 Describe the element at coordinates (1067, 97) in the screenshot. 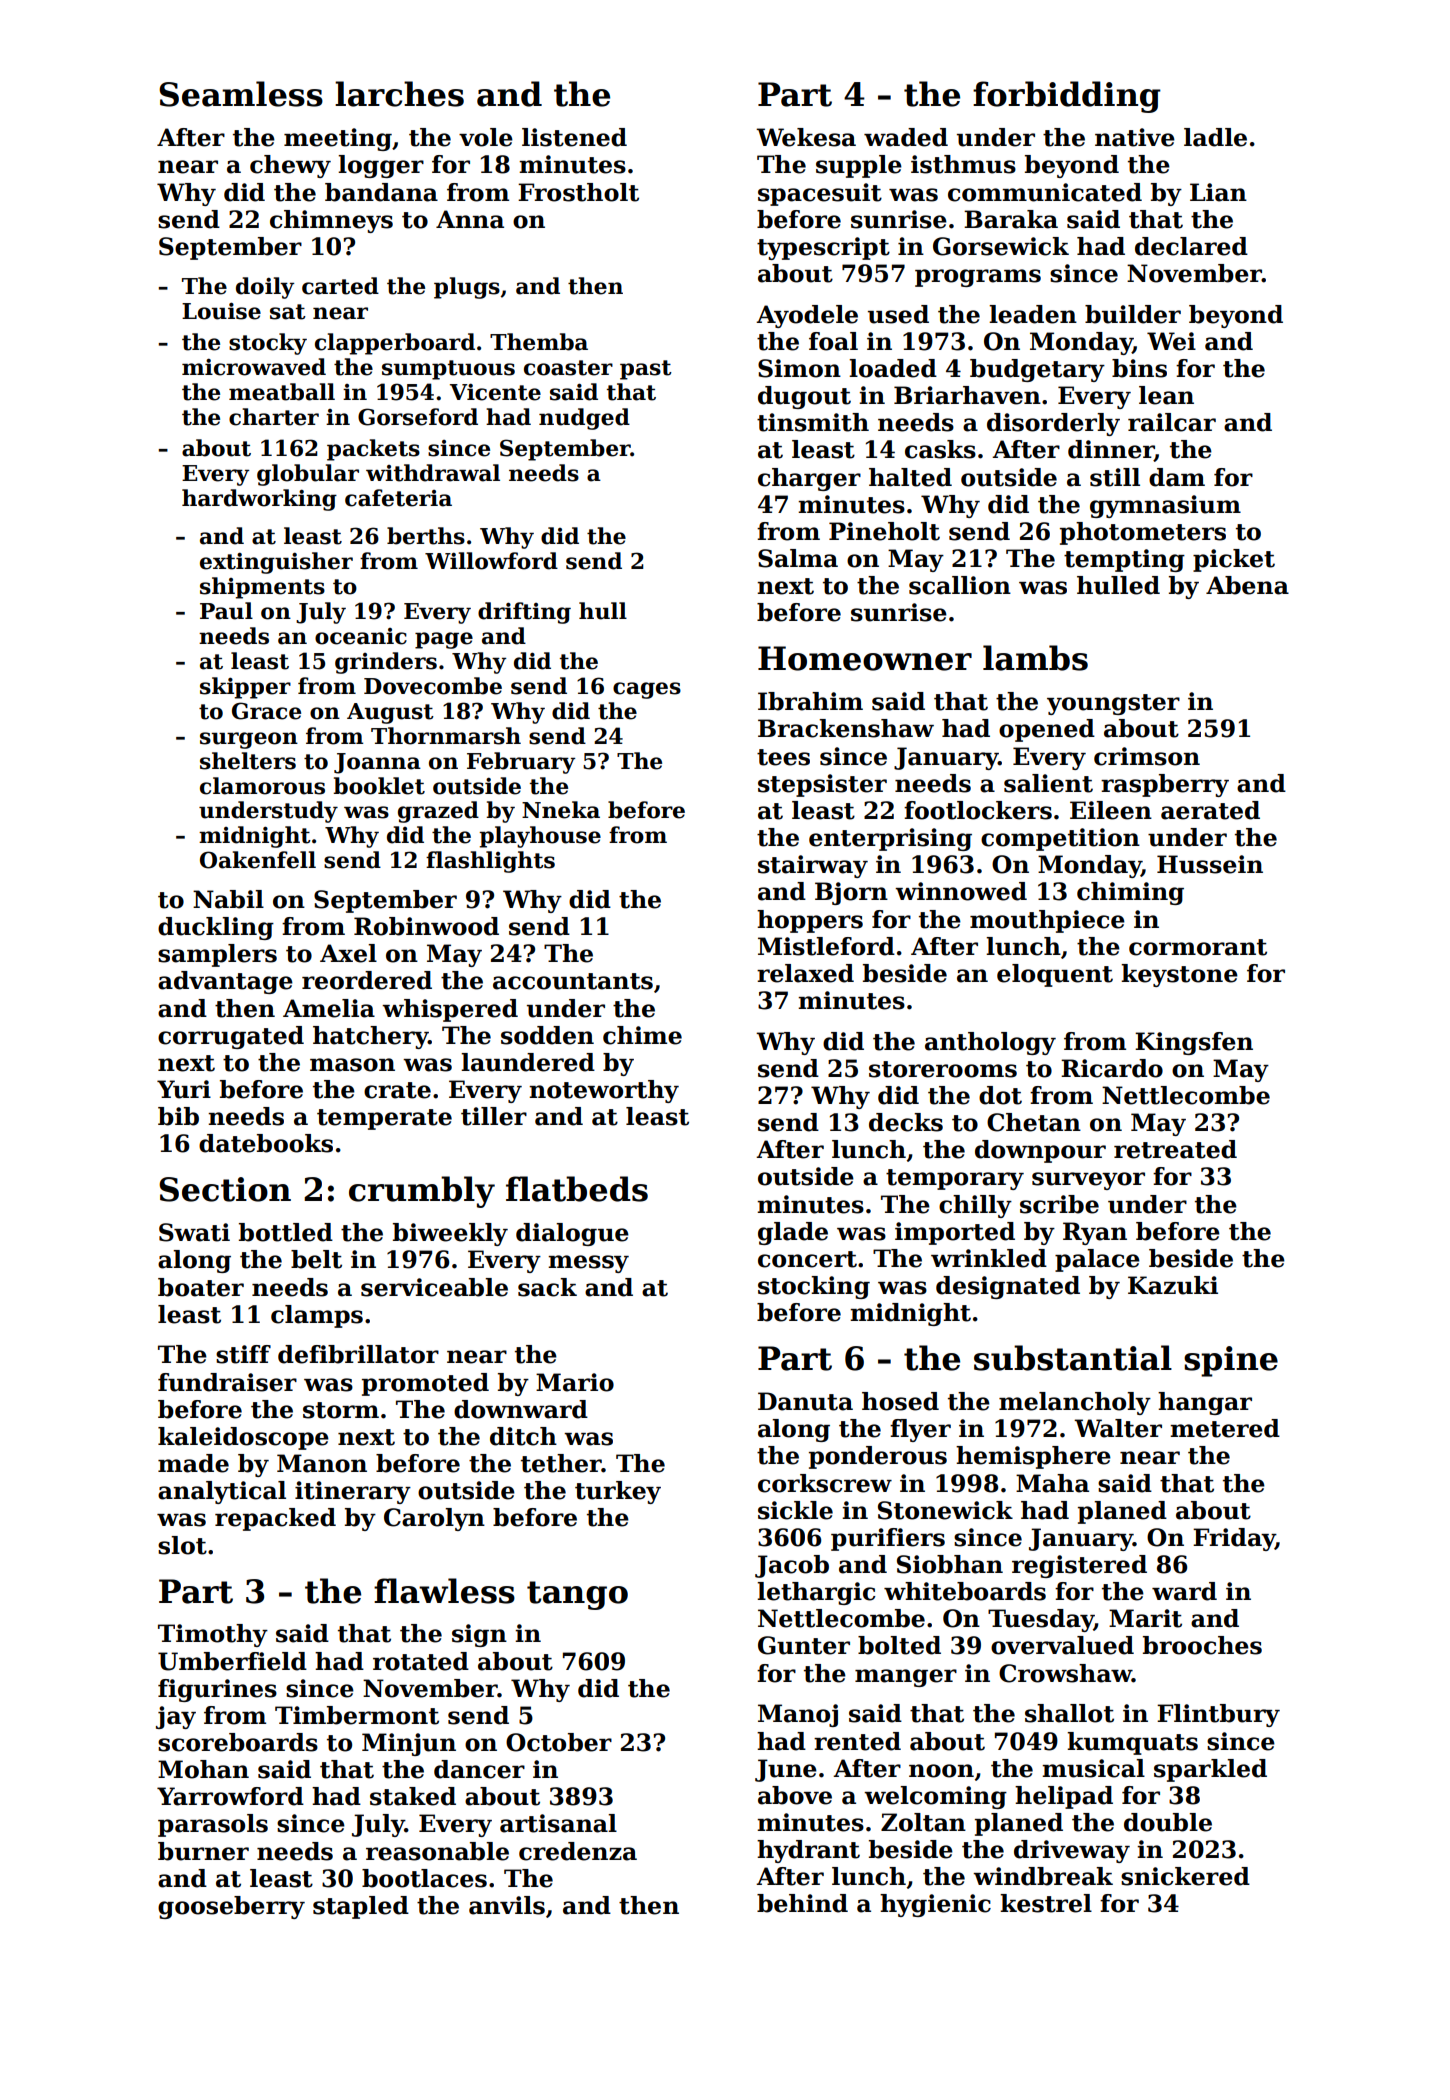

I see `forbidding` at that location.
